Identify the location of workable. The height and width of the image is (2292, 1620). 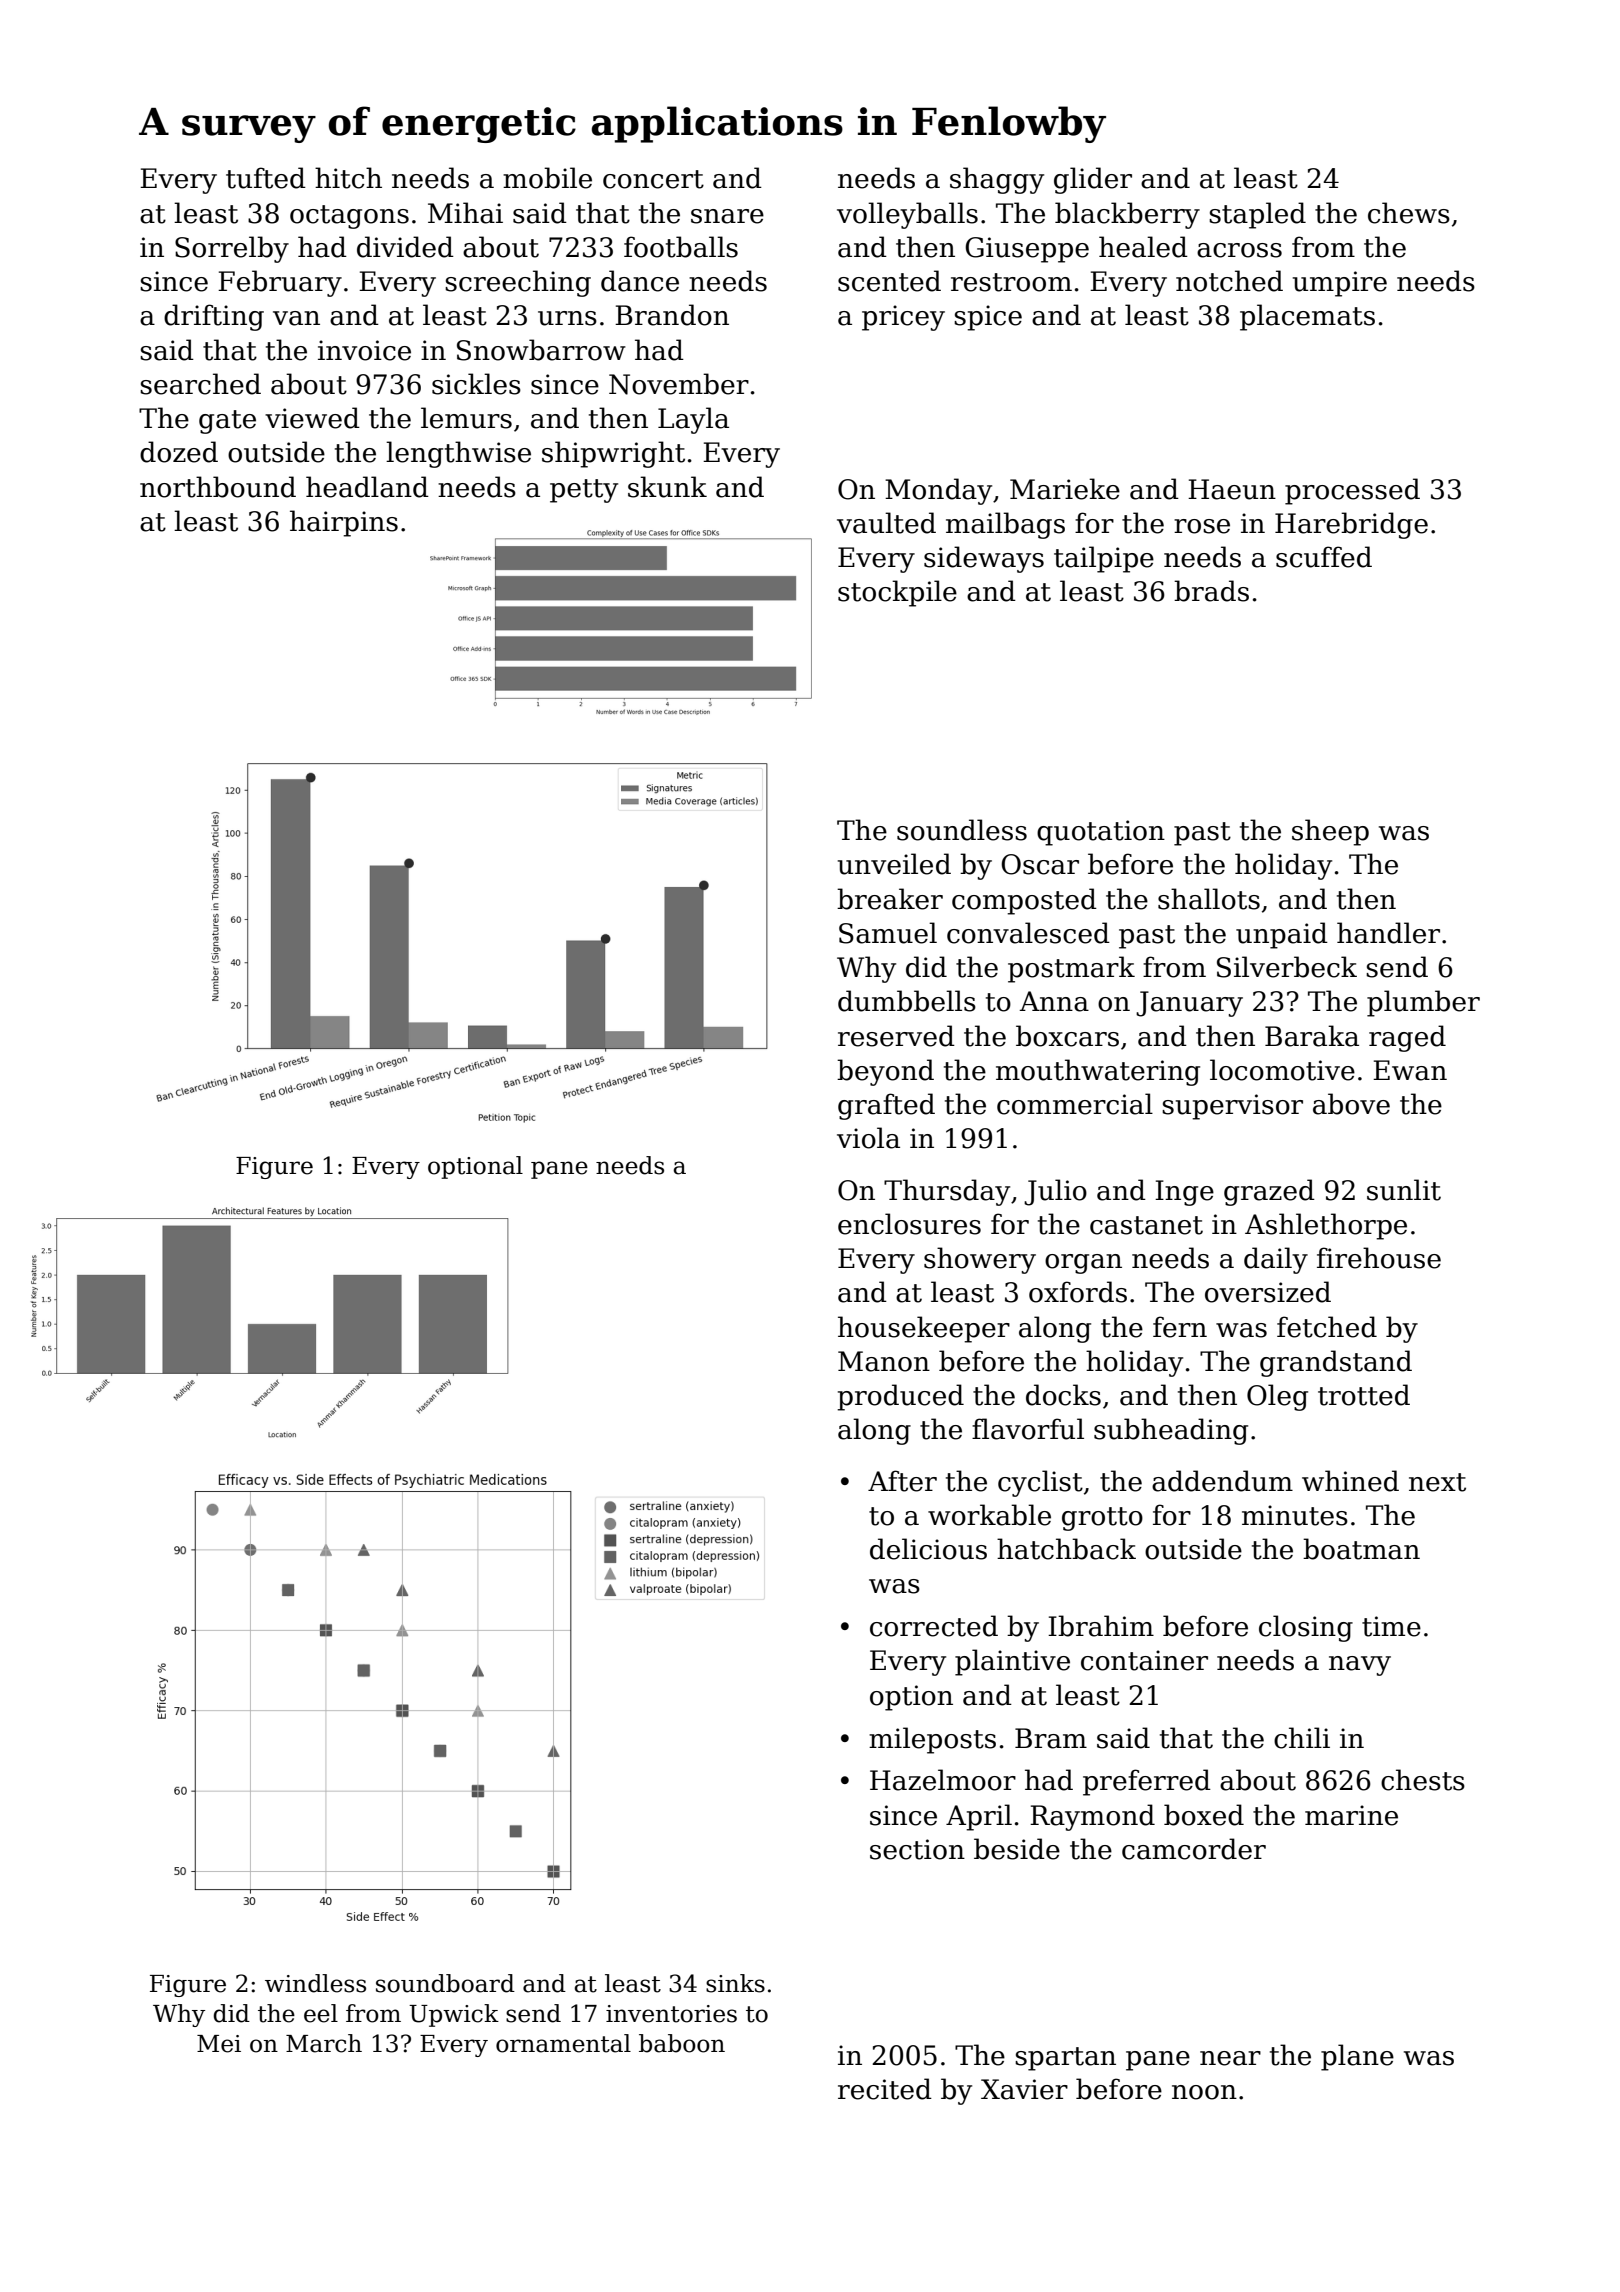
(989, 1515).
